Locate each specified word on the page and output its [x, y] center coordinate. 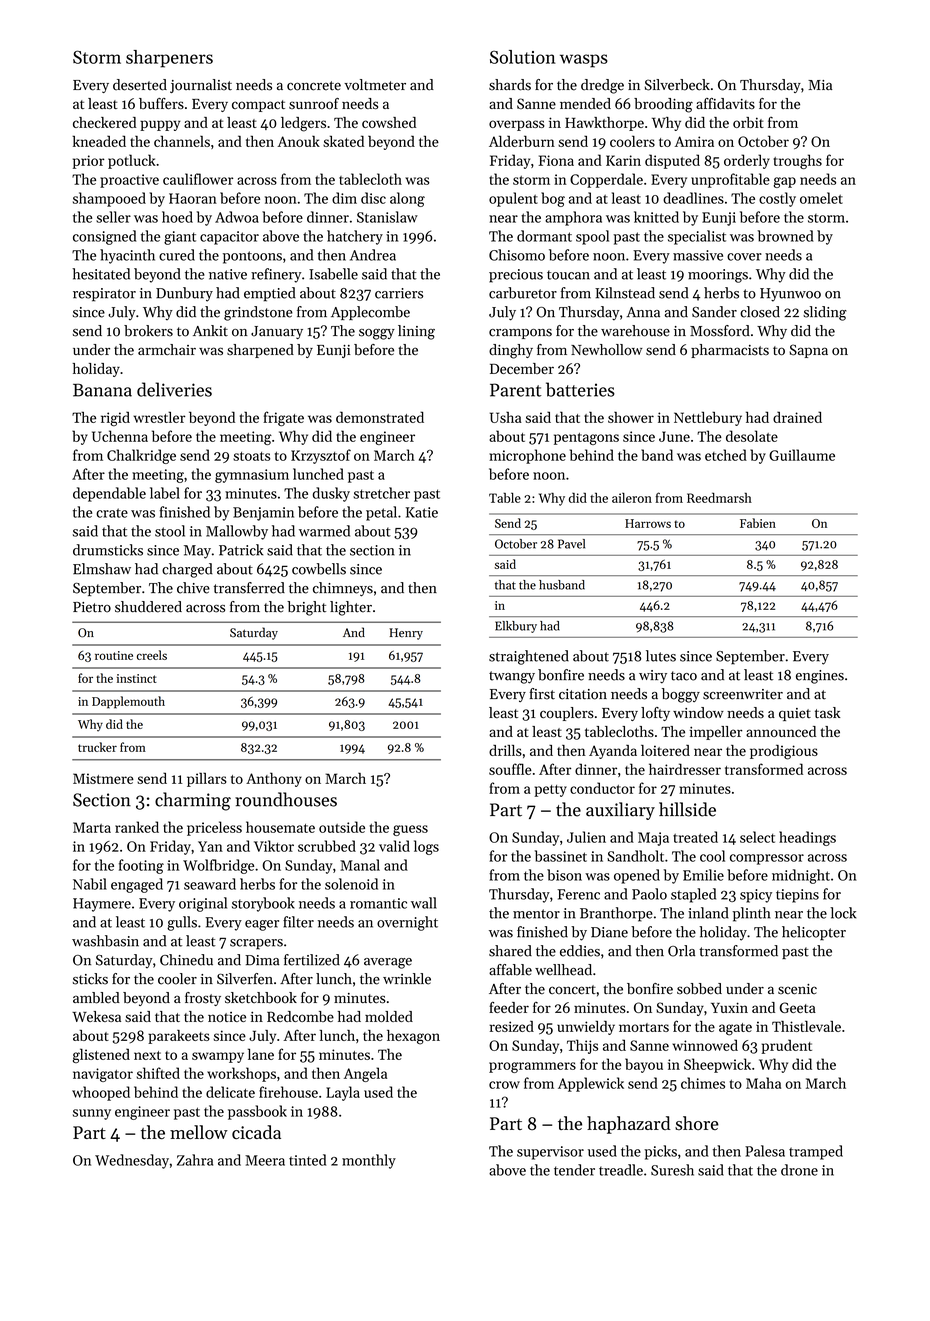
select [757, 837]
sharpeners [169, 59]
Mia [820, 85]
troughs [798, 161]
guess [410, 830]
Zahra [195, 1160]
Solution [523, 57]
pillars [207, 779]
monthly [369, 1161]
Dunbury [184, 294]
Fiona [556, 160]
